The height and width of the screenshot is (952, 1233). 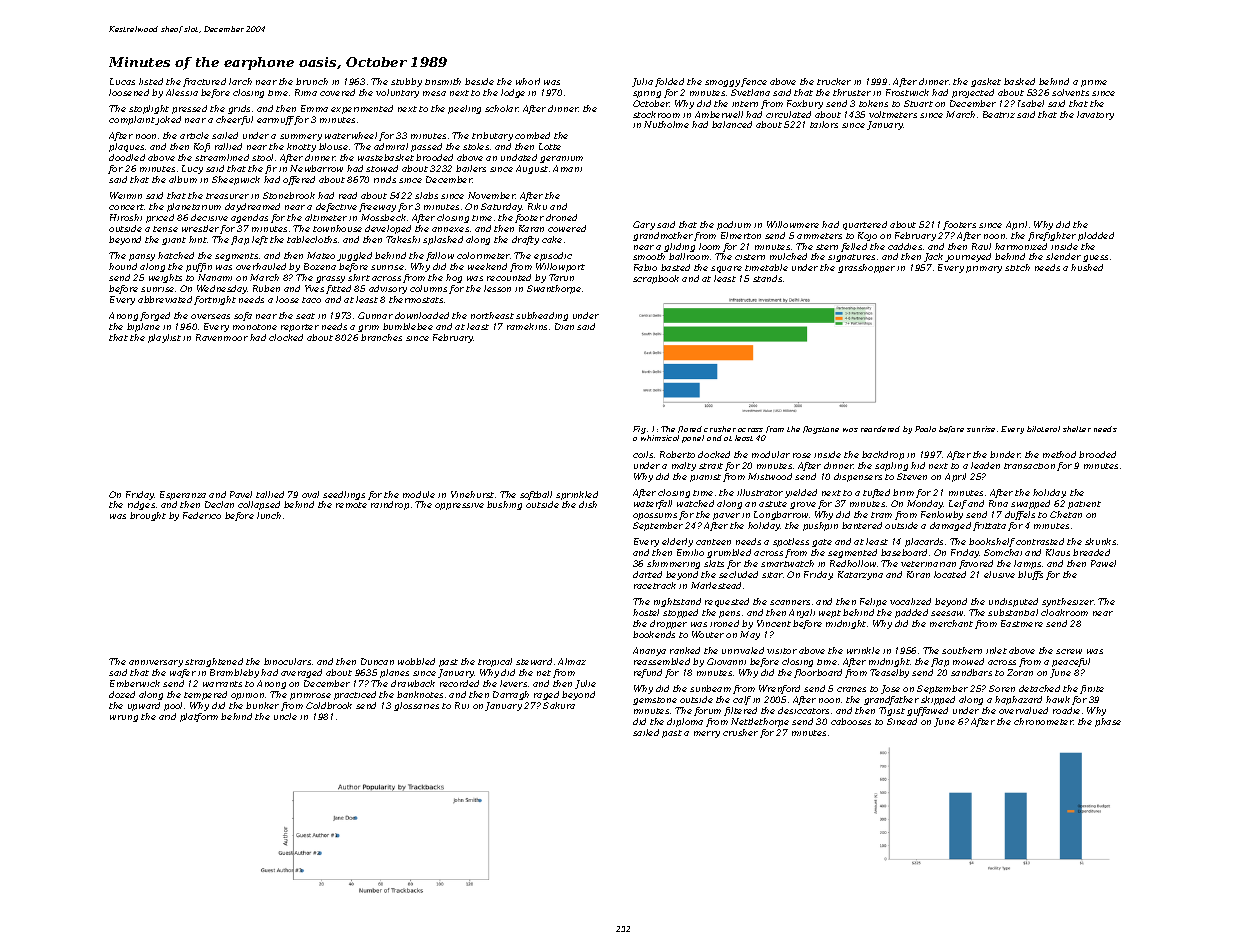 What do you see at coordinates (337, 228) in the screenshot?
I see `townhouse` at bounding box center [337, 228].
